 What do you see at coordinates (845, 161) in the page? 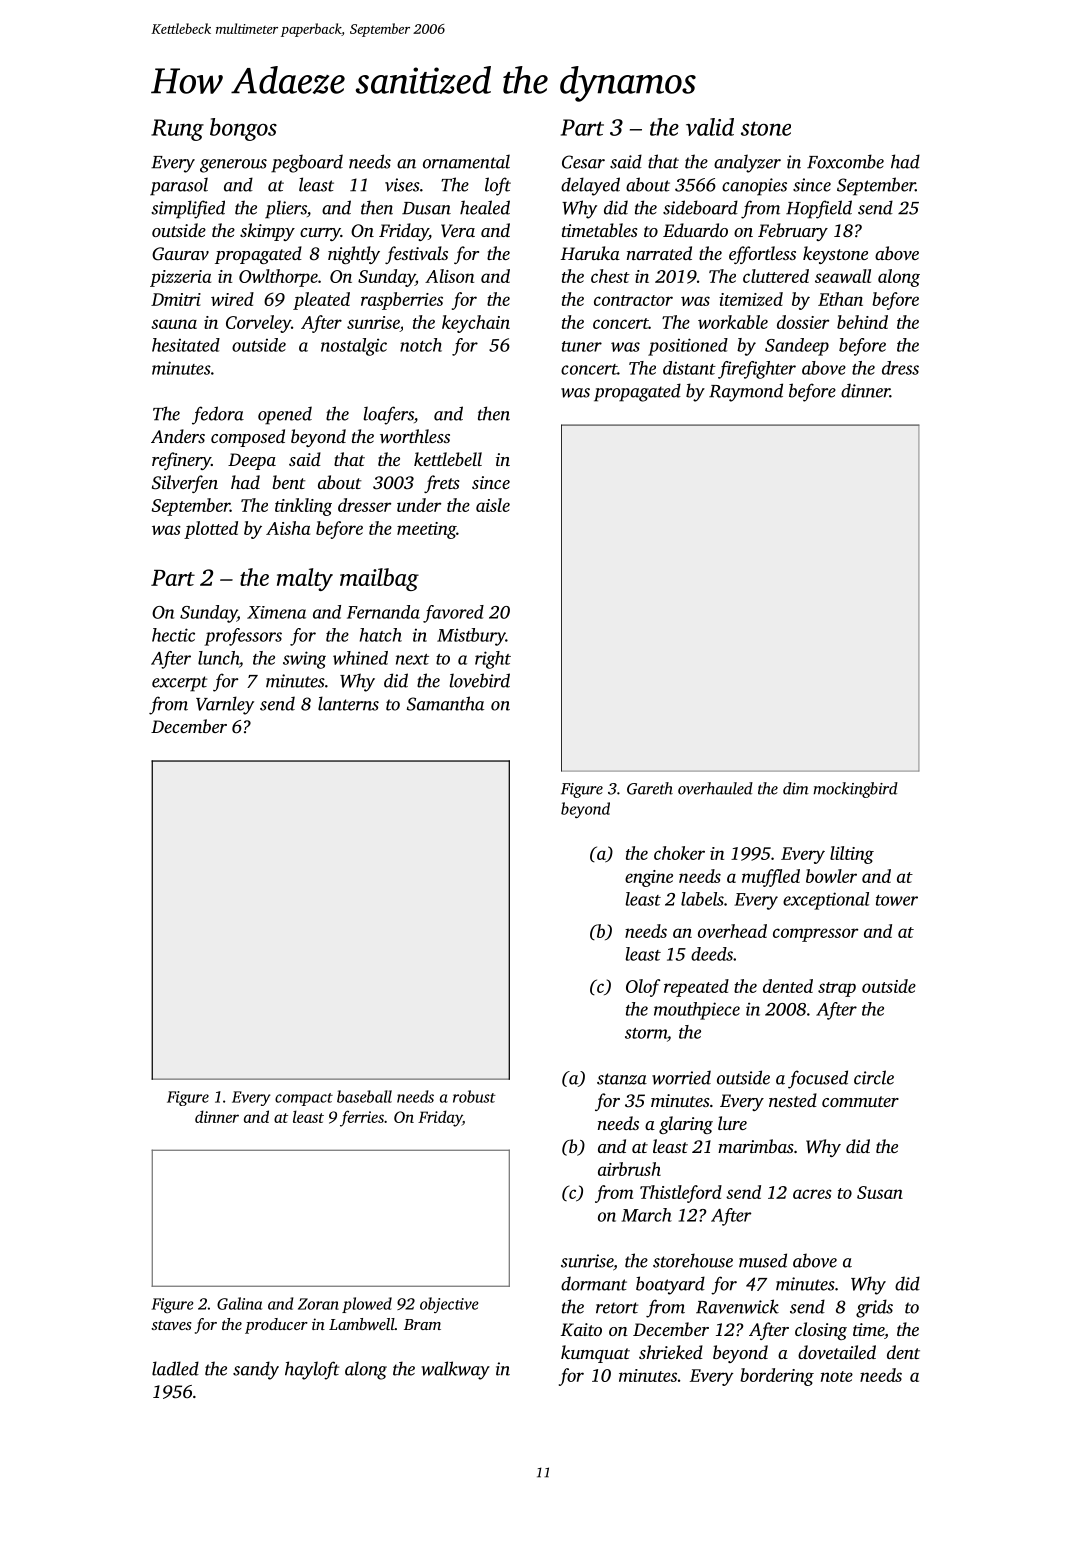
I see `Foxcombe` at bounding box center [845, 161].
